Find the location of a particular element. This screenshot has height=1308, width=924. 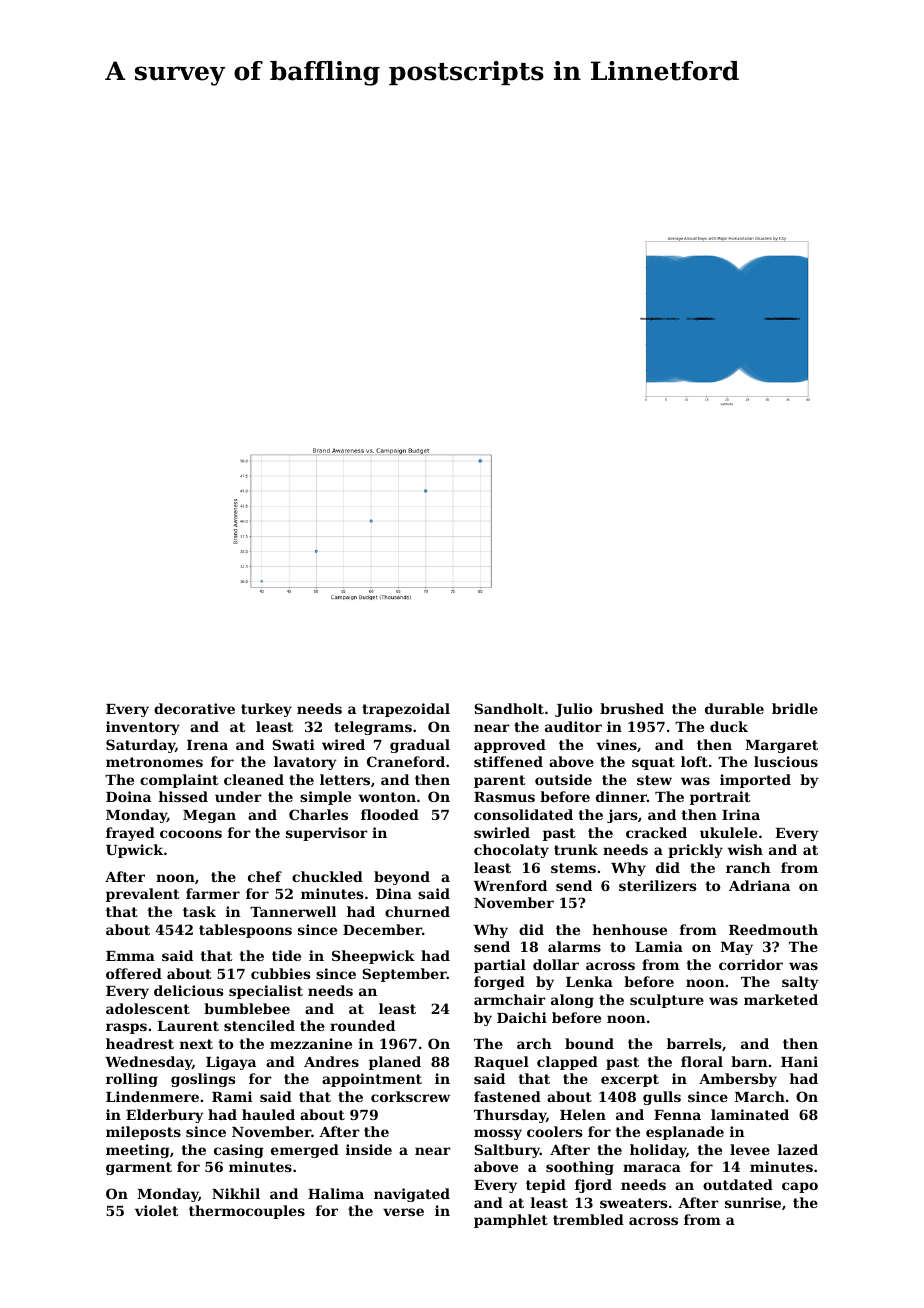

flooded is located at coordinates (390, 814).
